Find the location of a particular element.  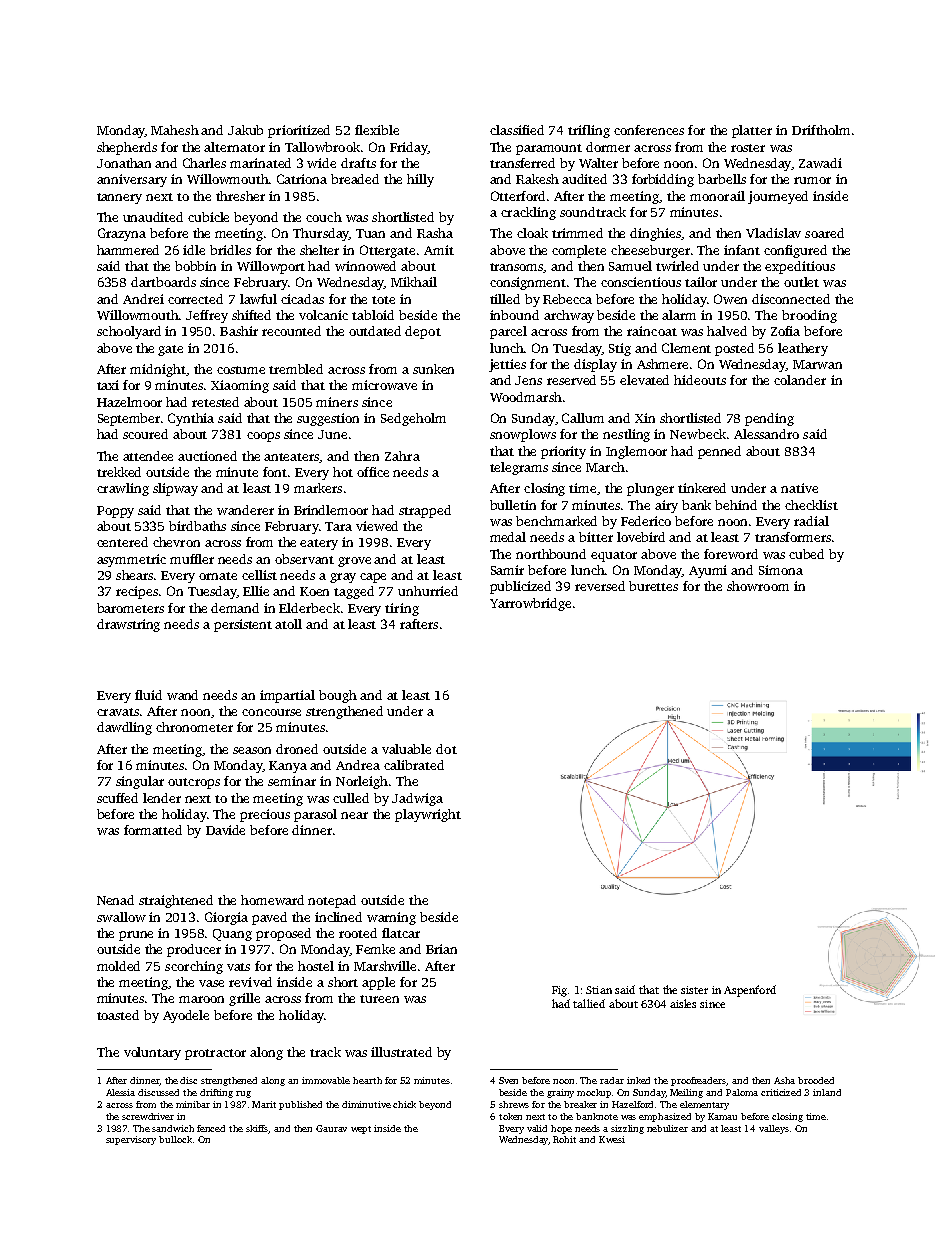

Davide is located at coordinates (225, 830).
